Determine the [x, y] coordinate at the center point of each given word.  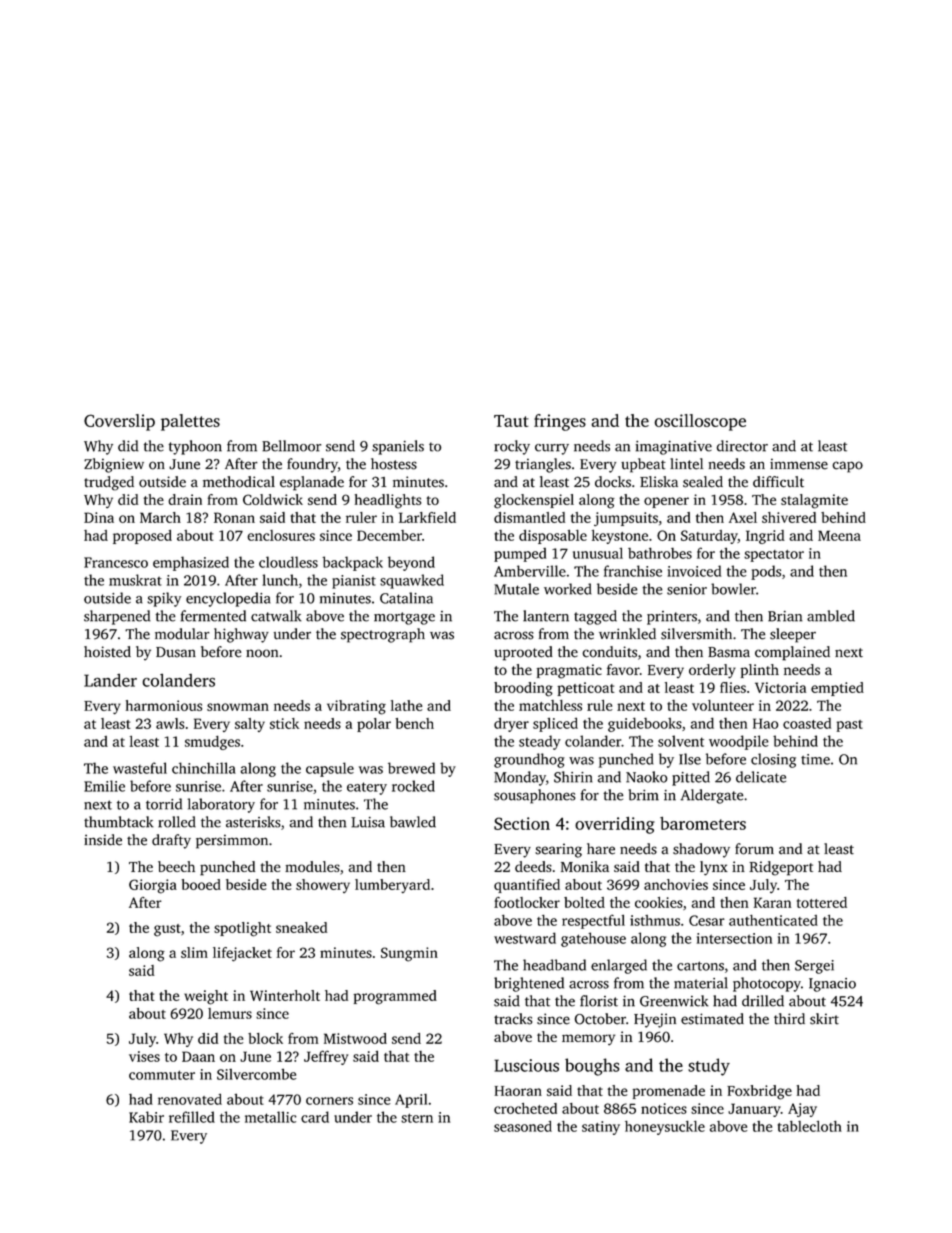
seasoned [523, 1126]
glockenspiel [534, 501]
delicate [761, 777]
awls [170, 723]
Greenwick [674, 1001]
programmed [395, 997]
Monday [520, 778]
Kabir [146, 1117]
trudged [109, 483]
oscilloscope [700, 422]
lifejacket [242, 954]
